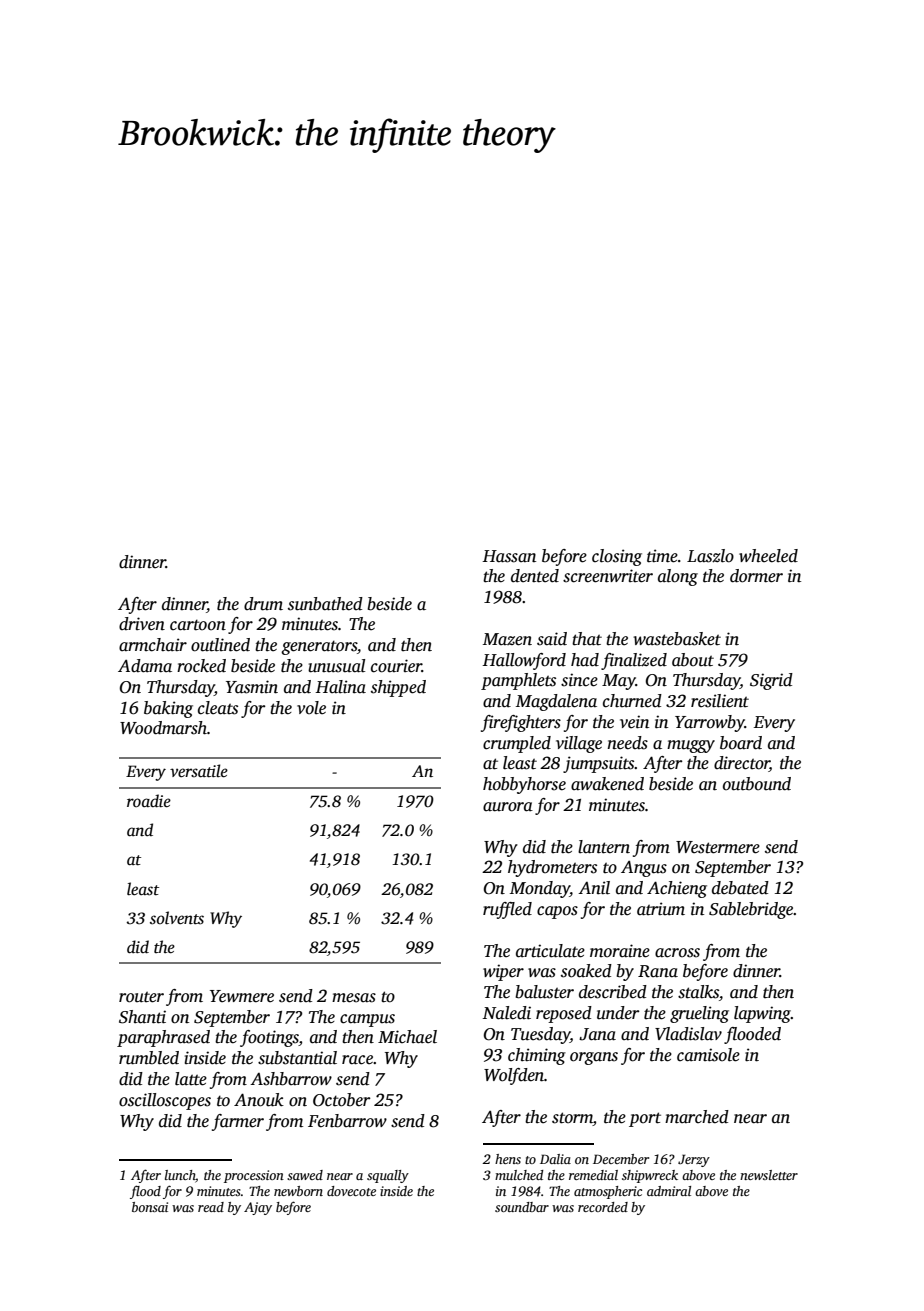 This image has width=924, height=1311. What do you see at coordinates (509, 556) in the image?
I see `Hassan` at bounding box center [509, 556].
